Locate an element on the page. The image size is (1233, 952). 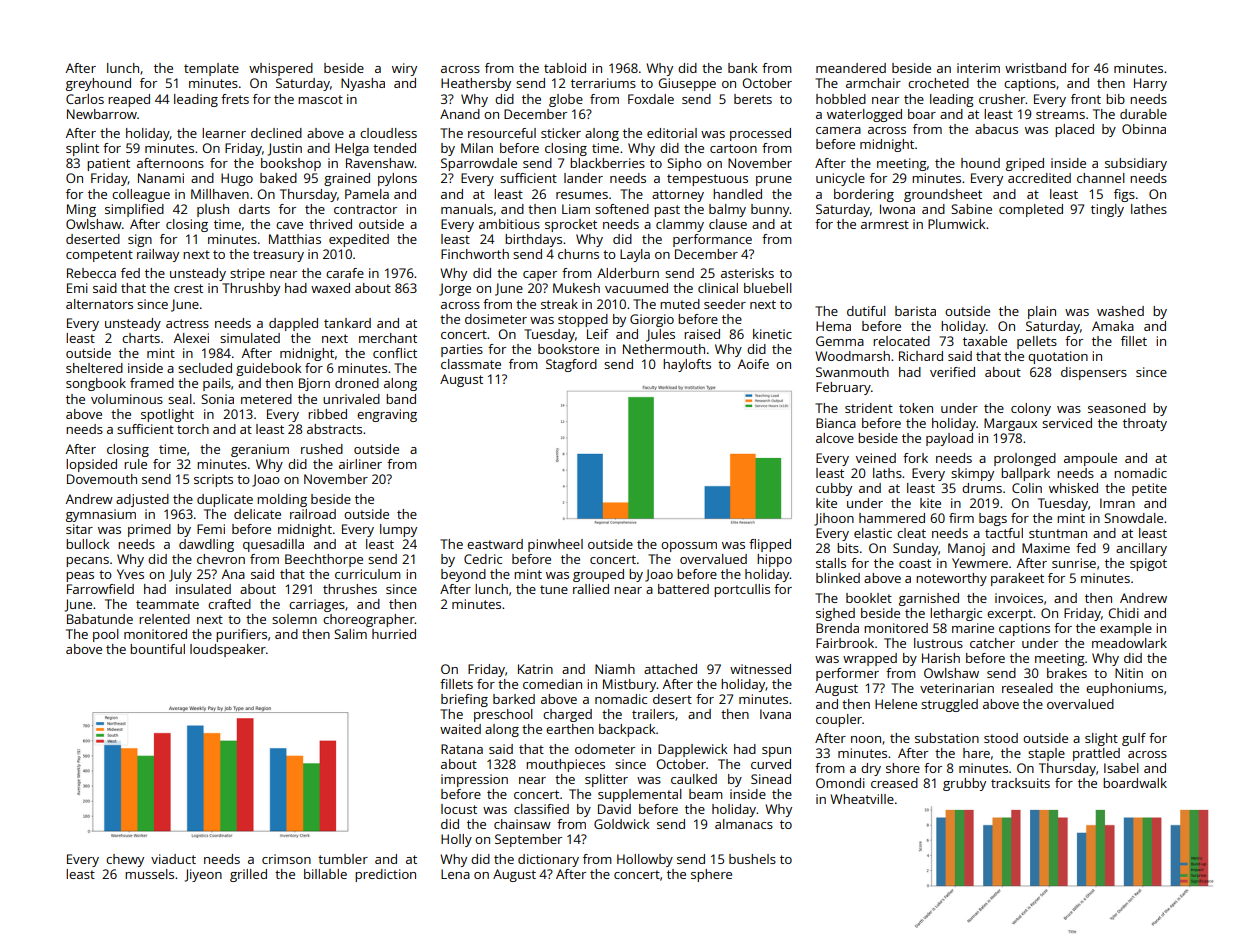
berets is located at coordinates (753, 99).
